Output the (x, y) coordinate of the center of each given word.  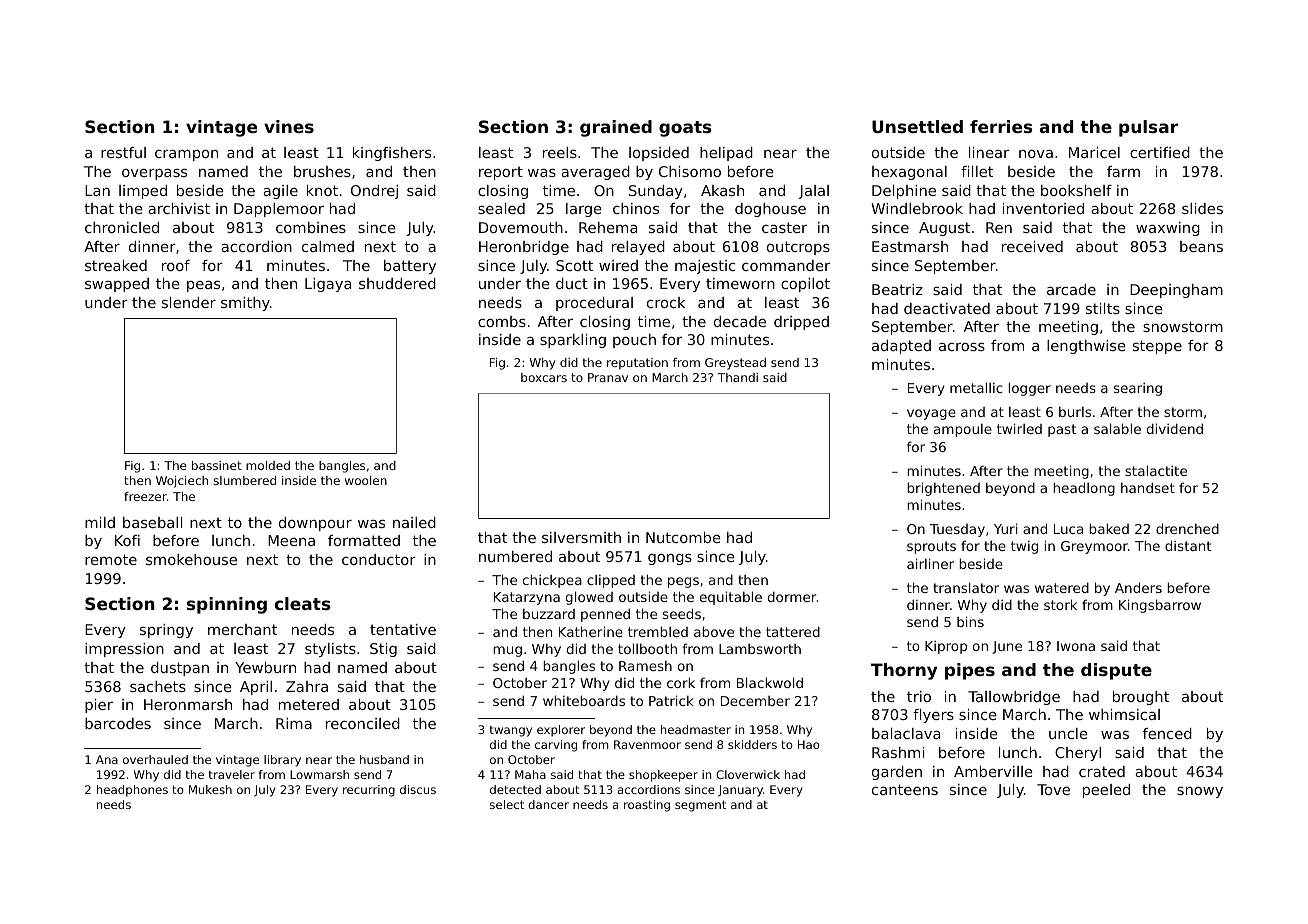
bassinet (217, 465)
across (962, 347)
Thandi (738, 377)
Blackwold (770, 682)
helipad (726, 154)
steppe (1157, 347)
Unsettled (917, 126)
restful (123, 152)
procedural (594, 304)
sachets (158, 686)
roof (176, 265)
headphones (132, 791)
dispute (1116, 671)
